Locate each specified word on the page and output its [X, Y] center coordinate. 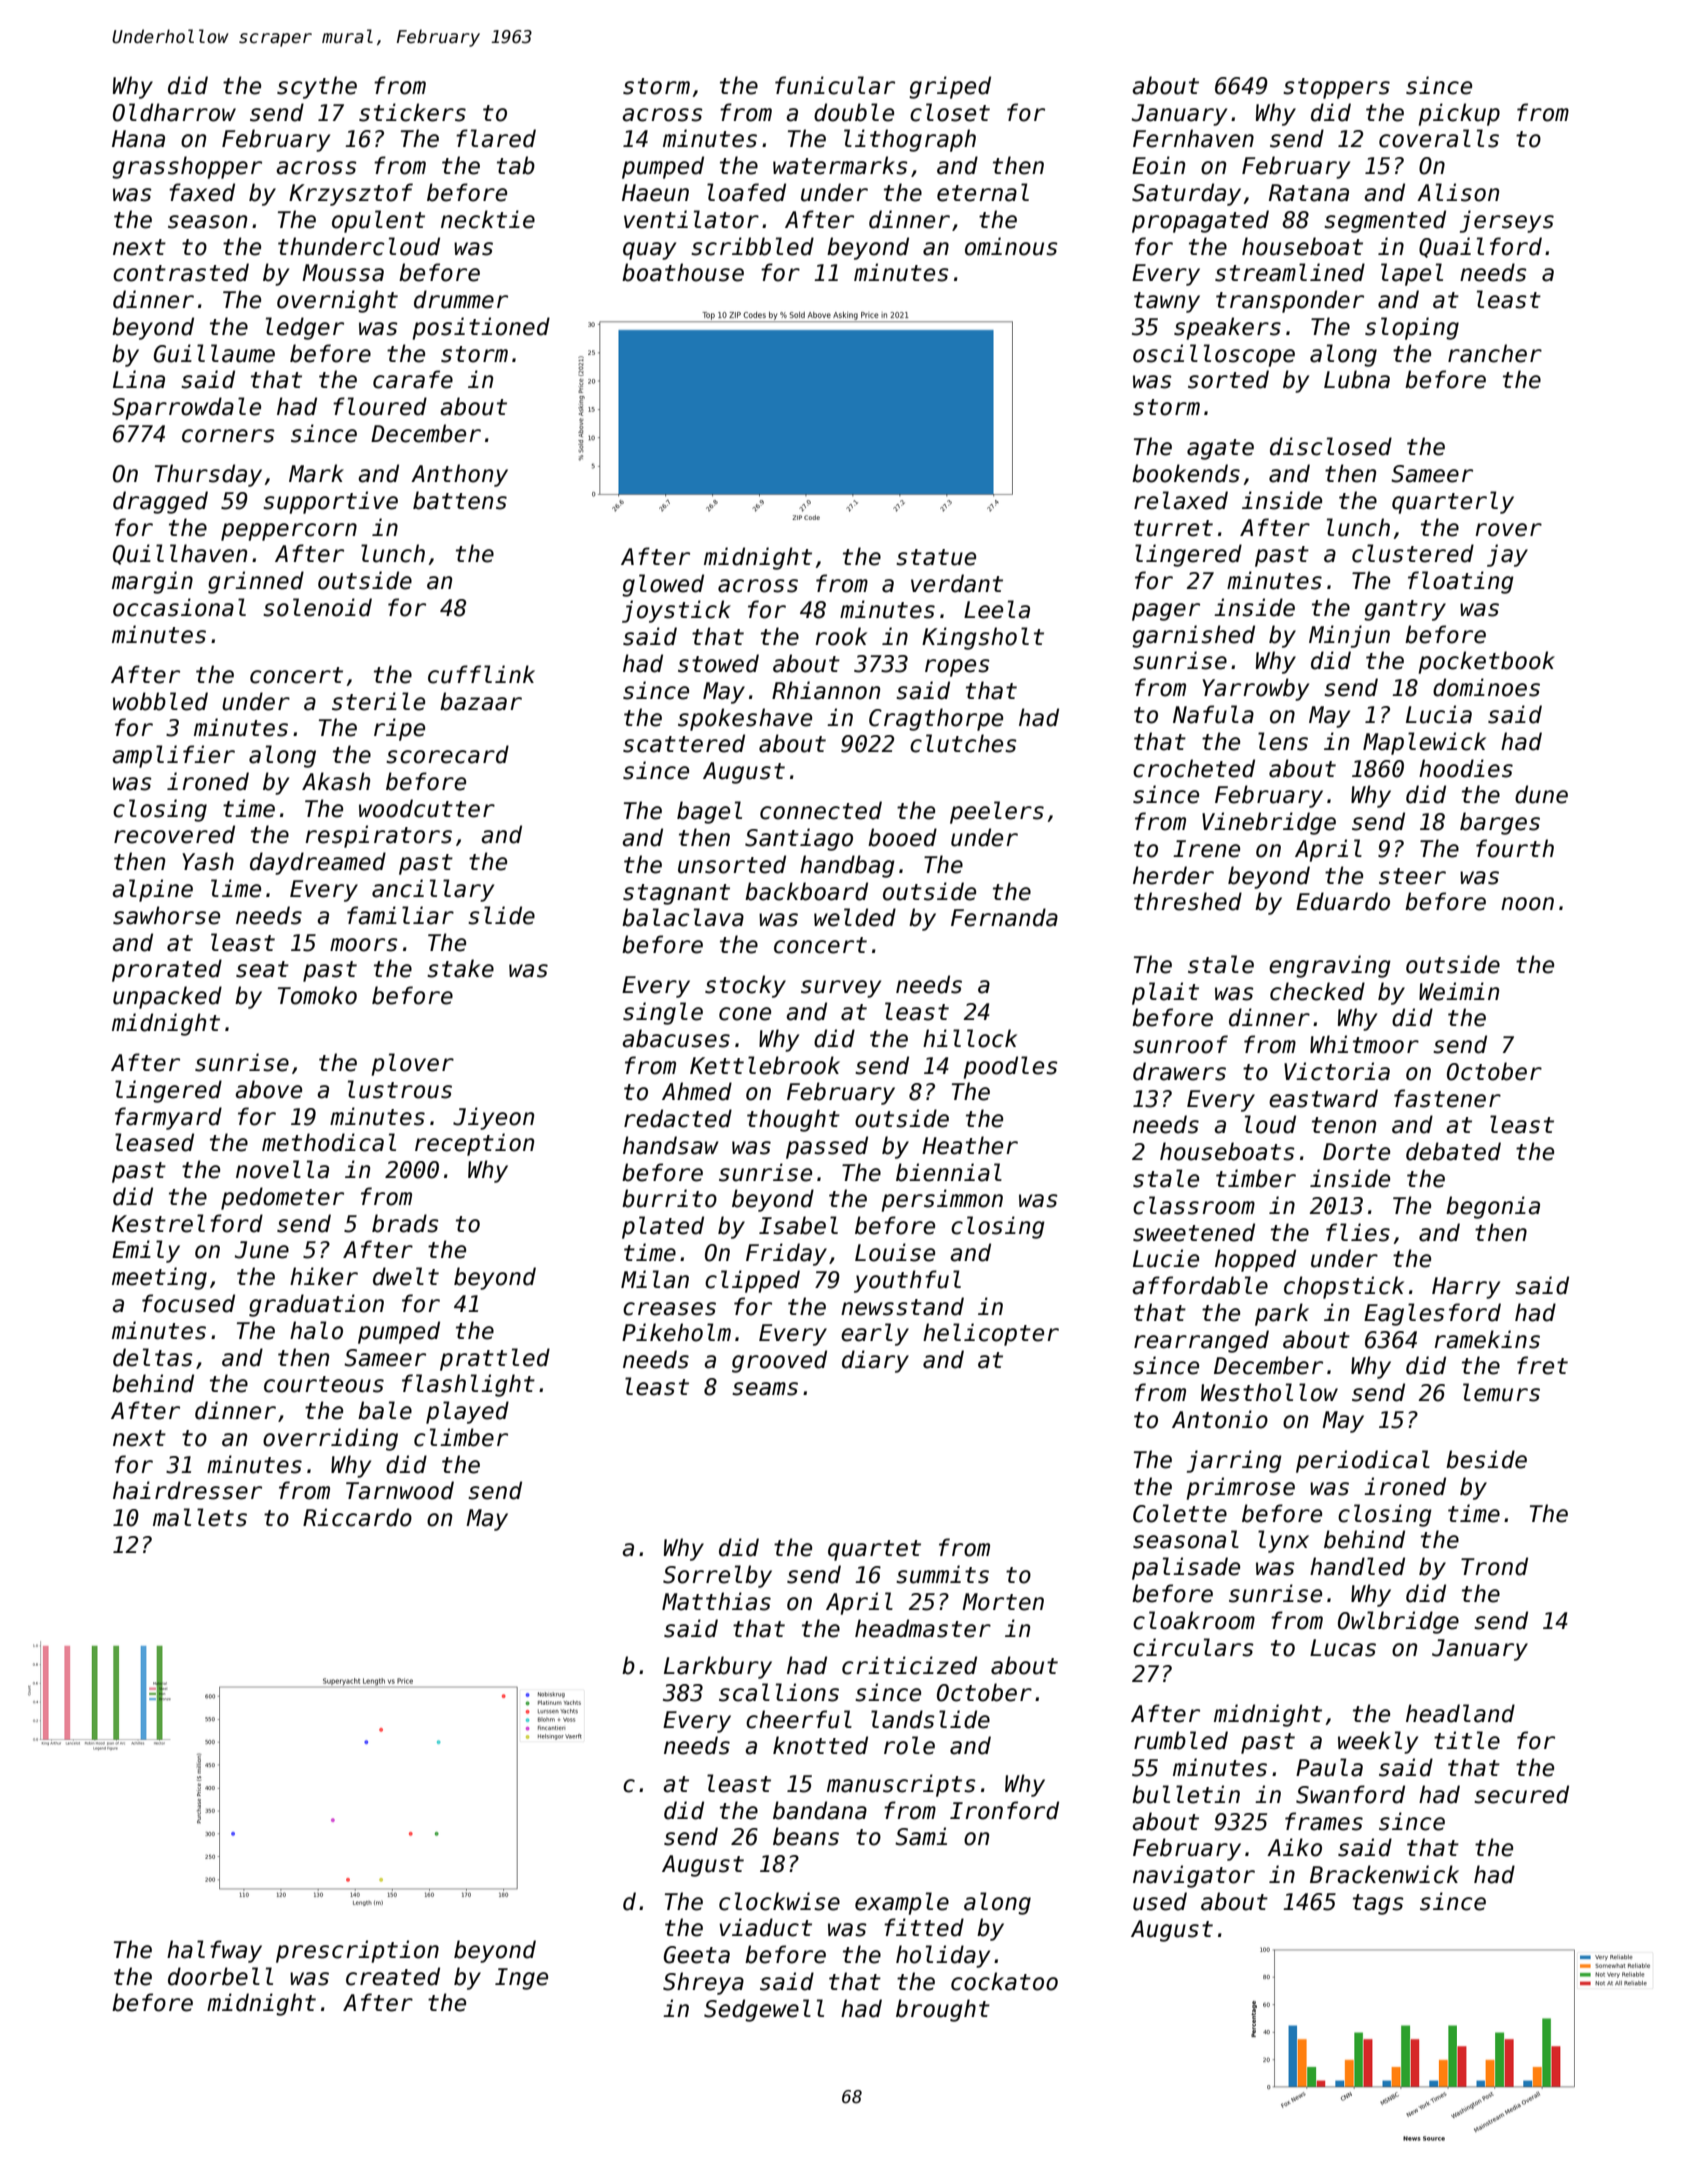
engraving [1330, 966]
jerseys [1507, 221]
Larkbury [718, 1667]
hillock [970, 1038]
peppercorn [289, 532]
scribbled [752, 246]
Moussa [343, 273]
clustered [1413, 553]
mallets [200, 1517]
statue [936, 557]
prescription [357, 1951]
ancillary [433, 890]
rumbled [1181, 1740]
